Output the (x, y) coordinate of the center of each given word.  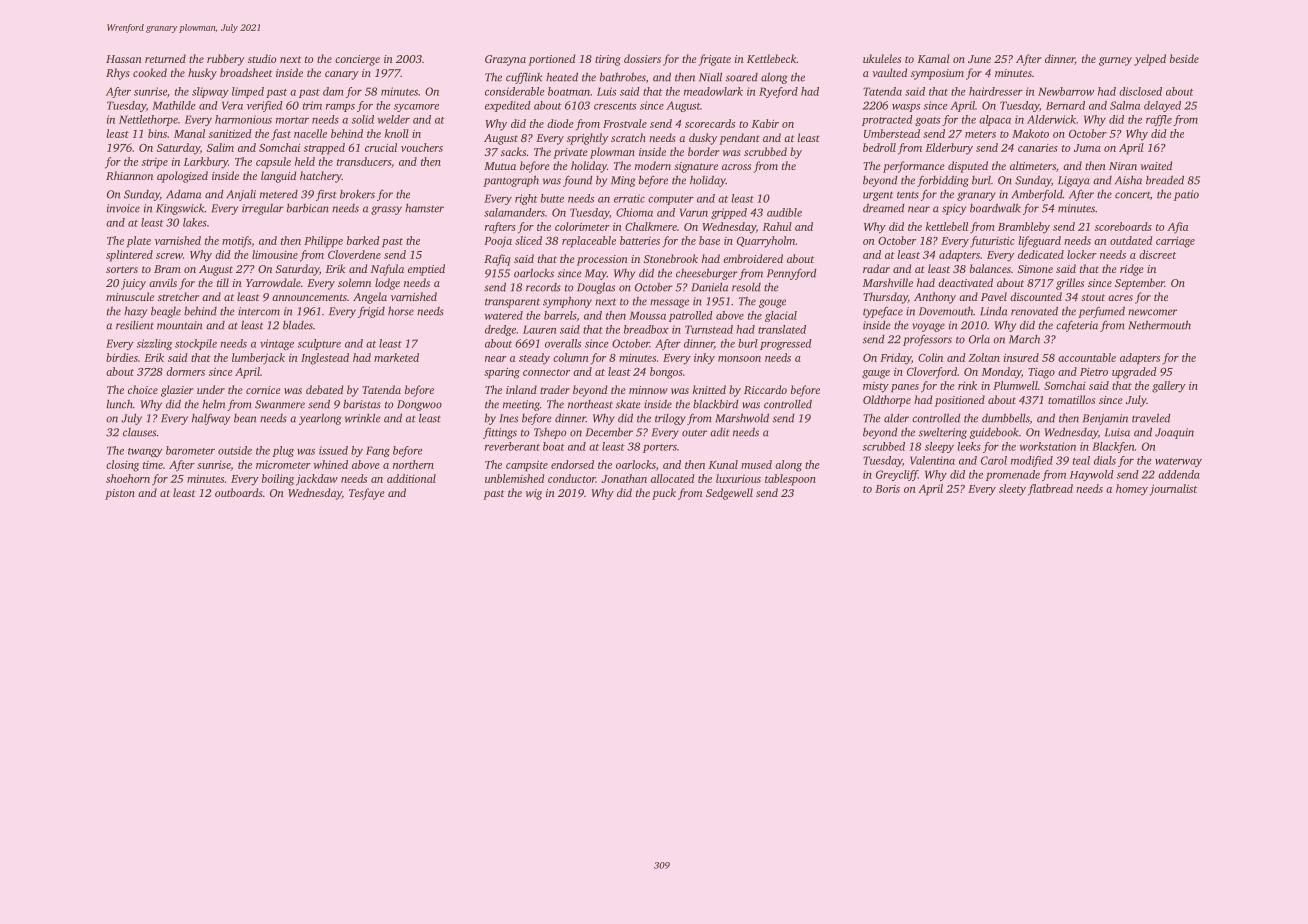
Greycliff (897, 475)
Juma (1087, 148)
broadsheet (246, 72)
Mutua (500, 166)
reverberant (512, 446)
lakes (195, 222)
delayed (1162, 106)
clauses (139, 432)
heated (562, 77)
